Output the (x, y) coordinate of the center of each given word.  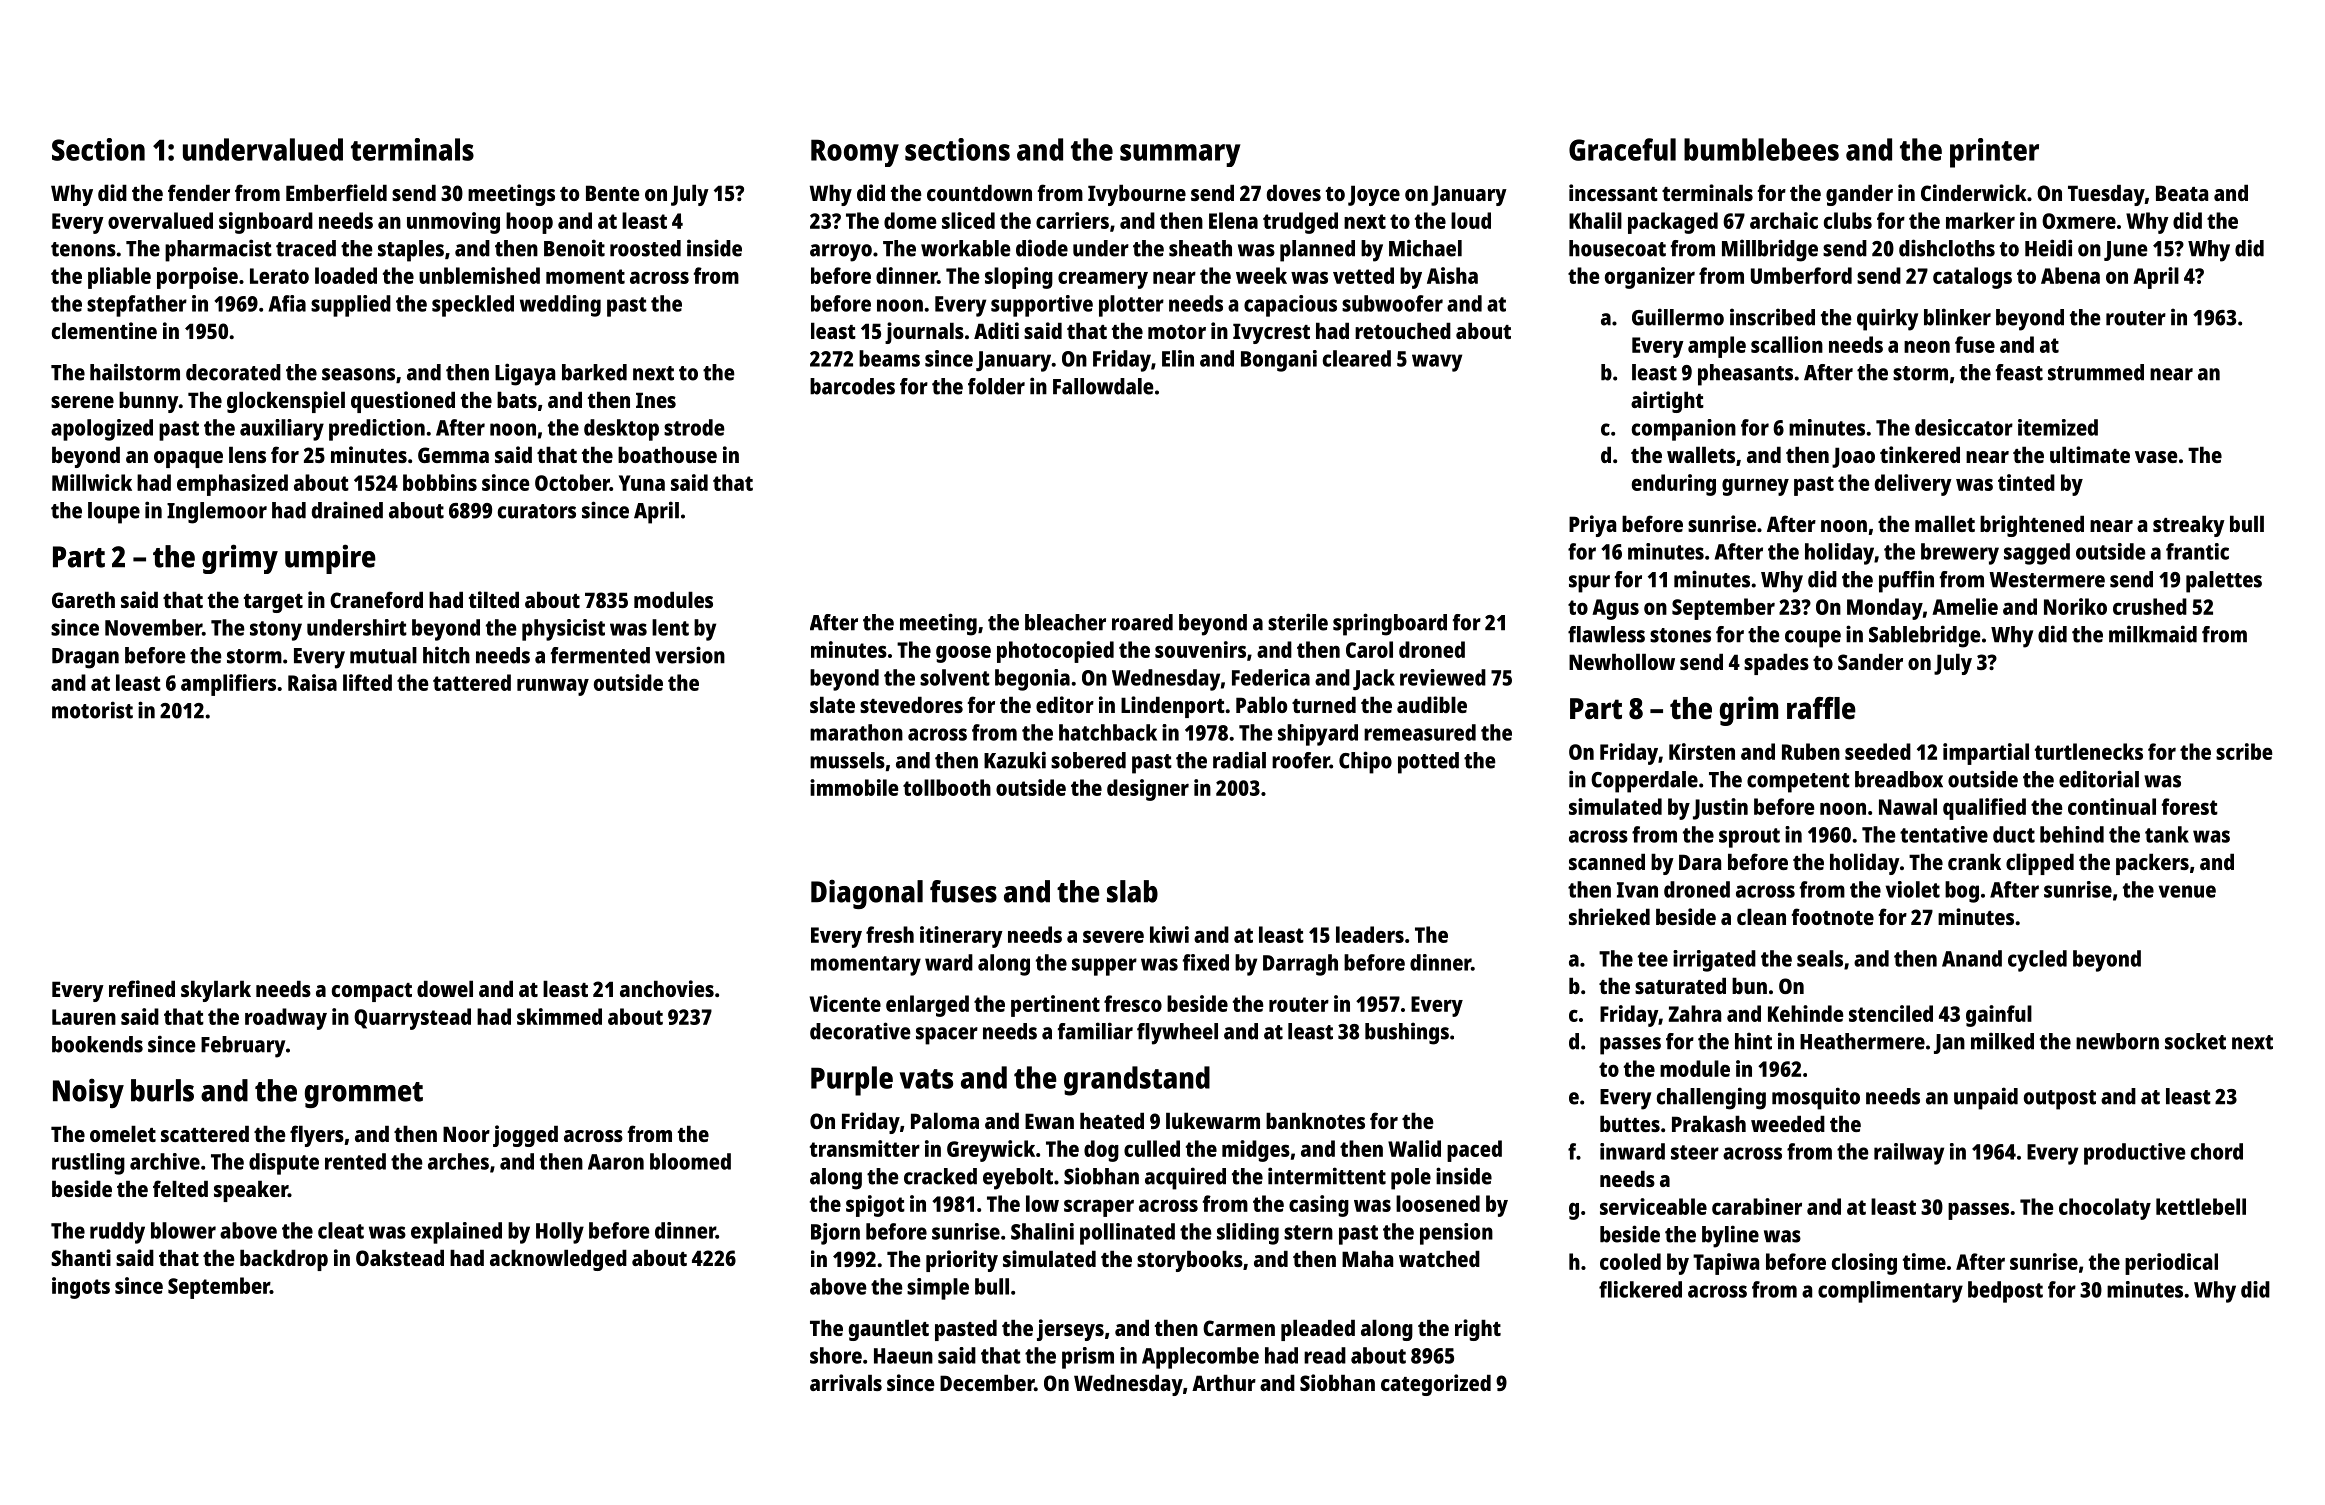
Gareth (83, 599)
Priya (1592, 526)
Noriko (2075, 606)
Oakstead (400, 1257)
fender (199, 192)
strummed (2096, 372)
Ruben (1811, 751)
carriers (1072, 220)
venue (2187, 891)
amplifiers (228, 685)
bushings (1407, 1033)
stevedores (911, 704)
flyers (317, 1136)
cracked (940, 1176)
